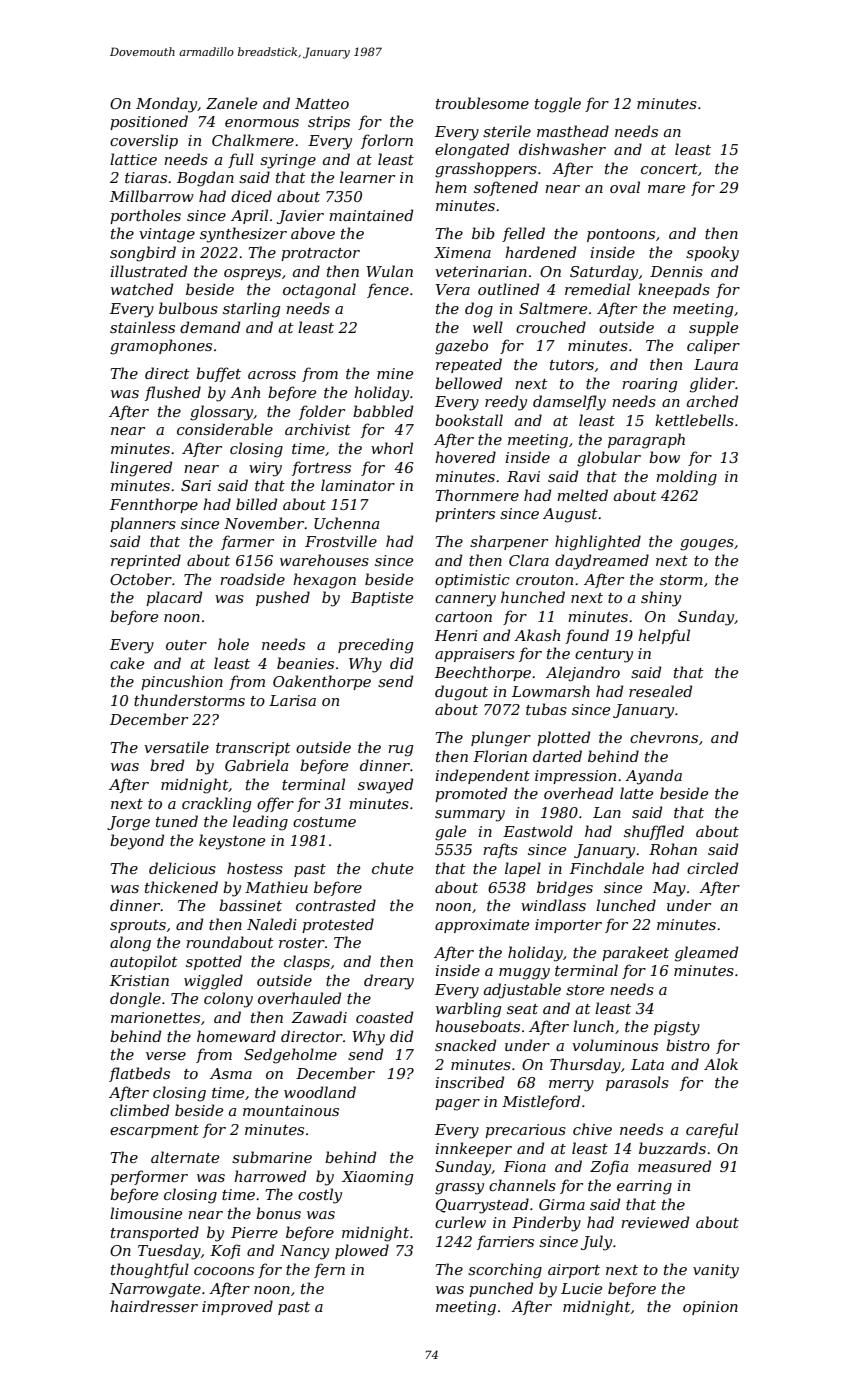  Describe the element at coordinates (461, 693) in the screenshot. I see `dugout` at that location.
